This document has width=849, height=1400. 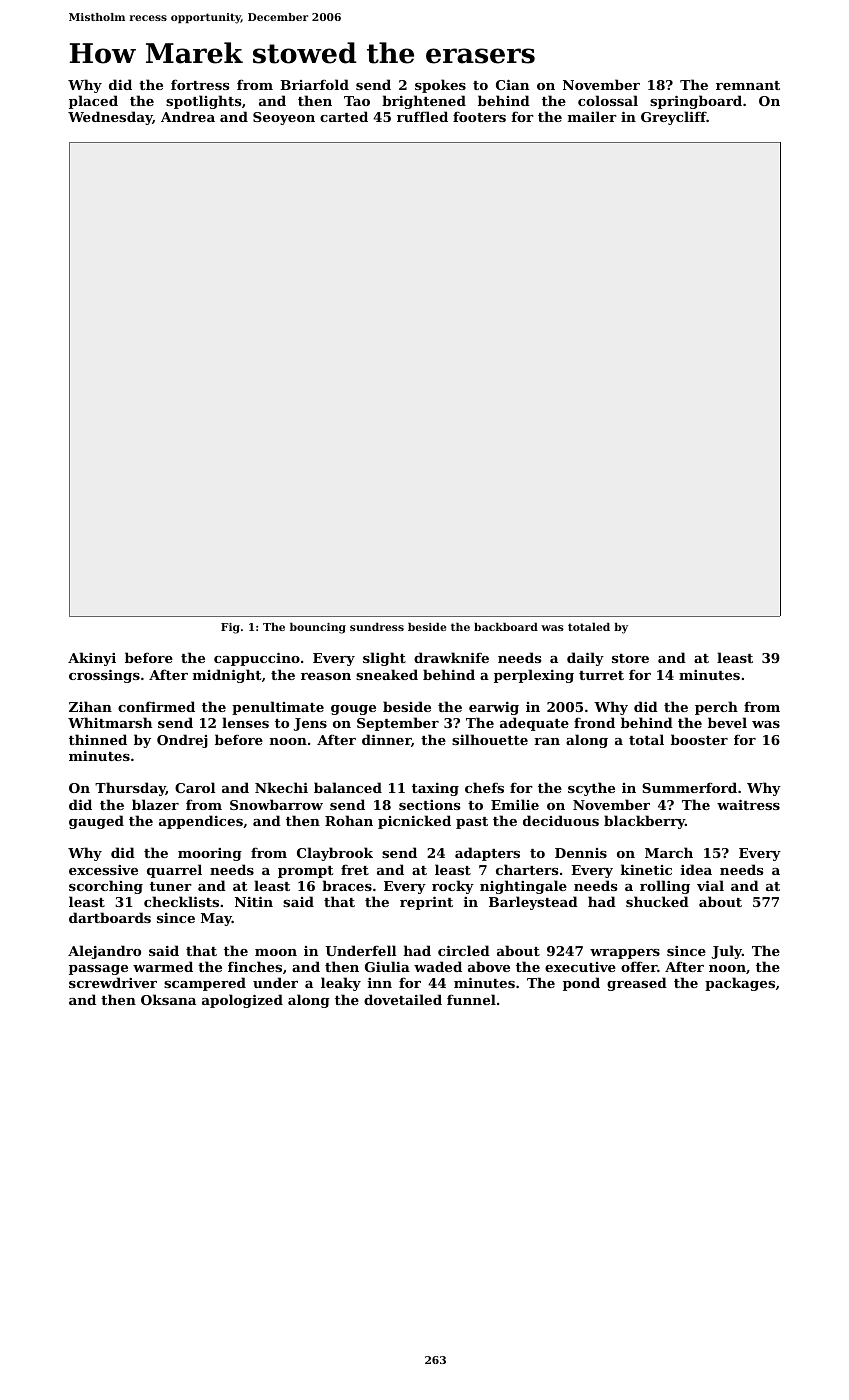 I want to click on Akinyi, so click(x=92, y=659).
